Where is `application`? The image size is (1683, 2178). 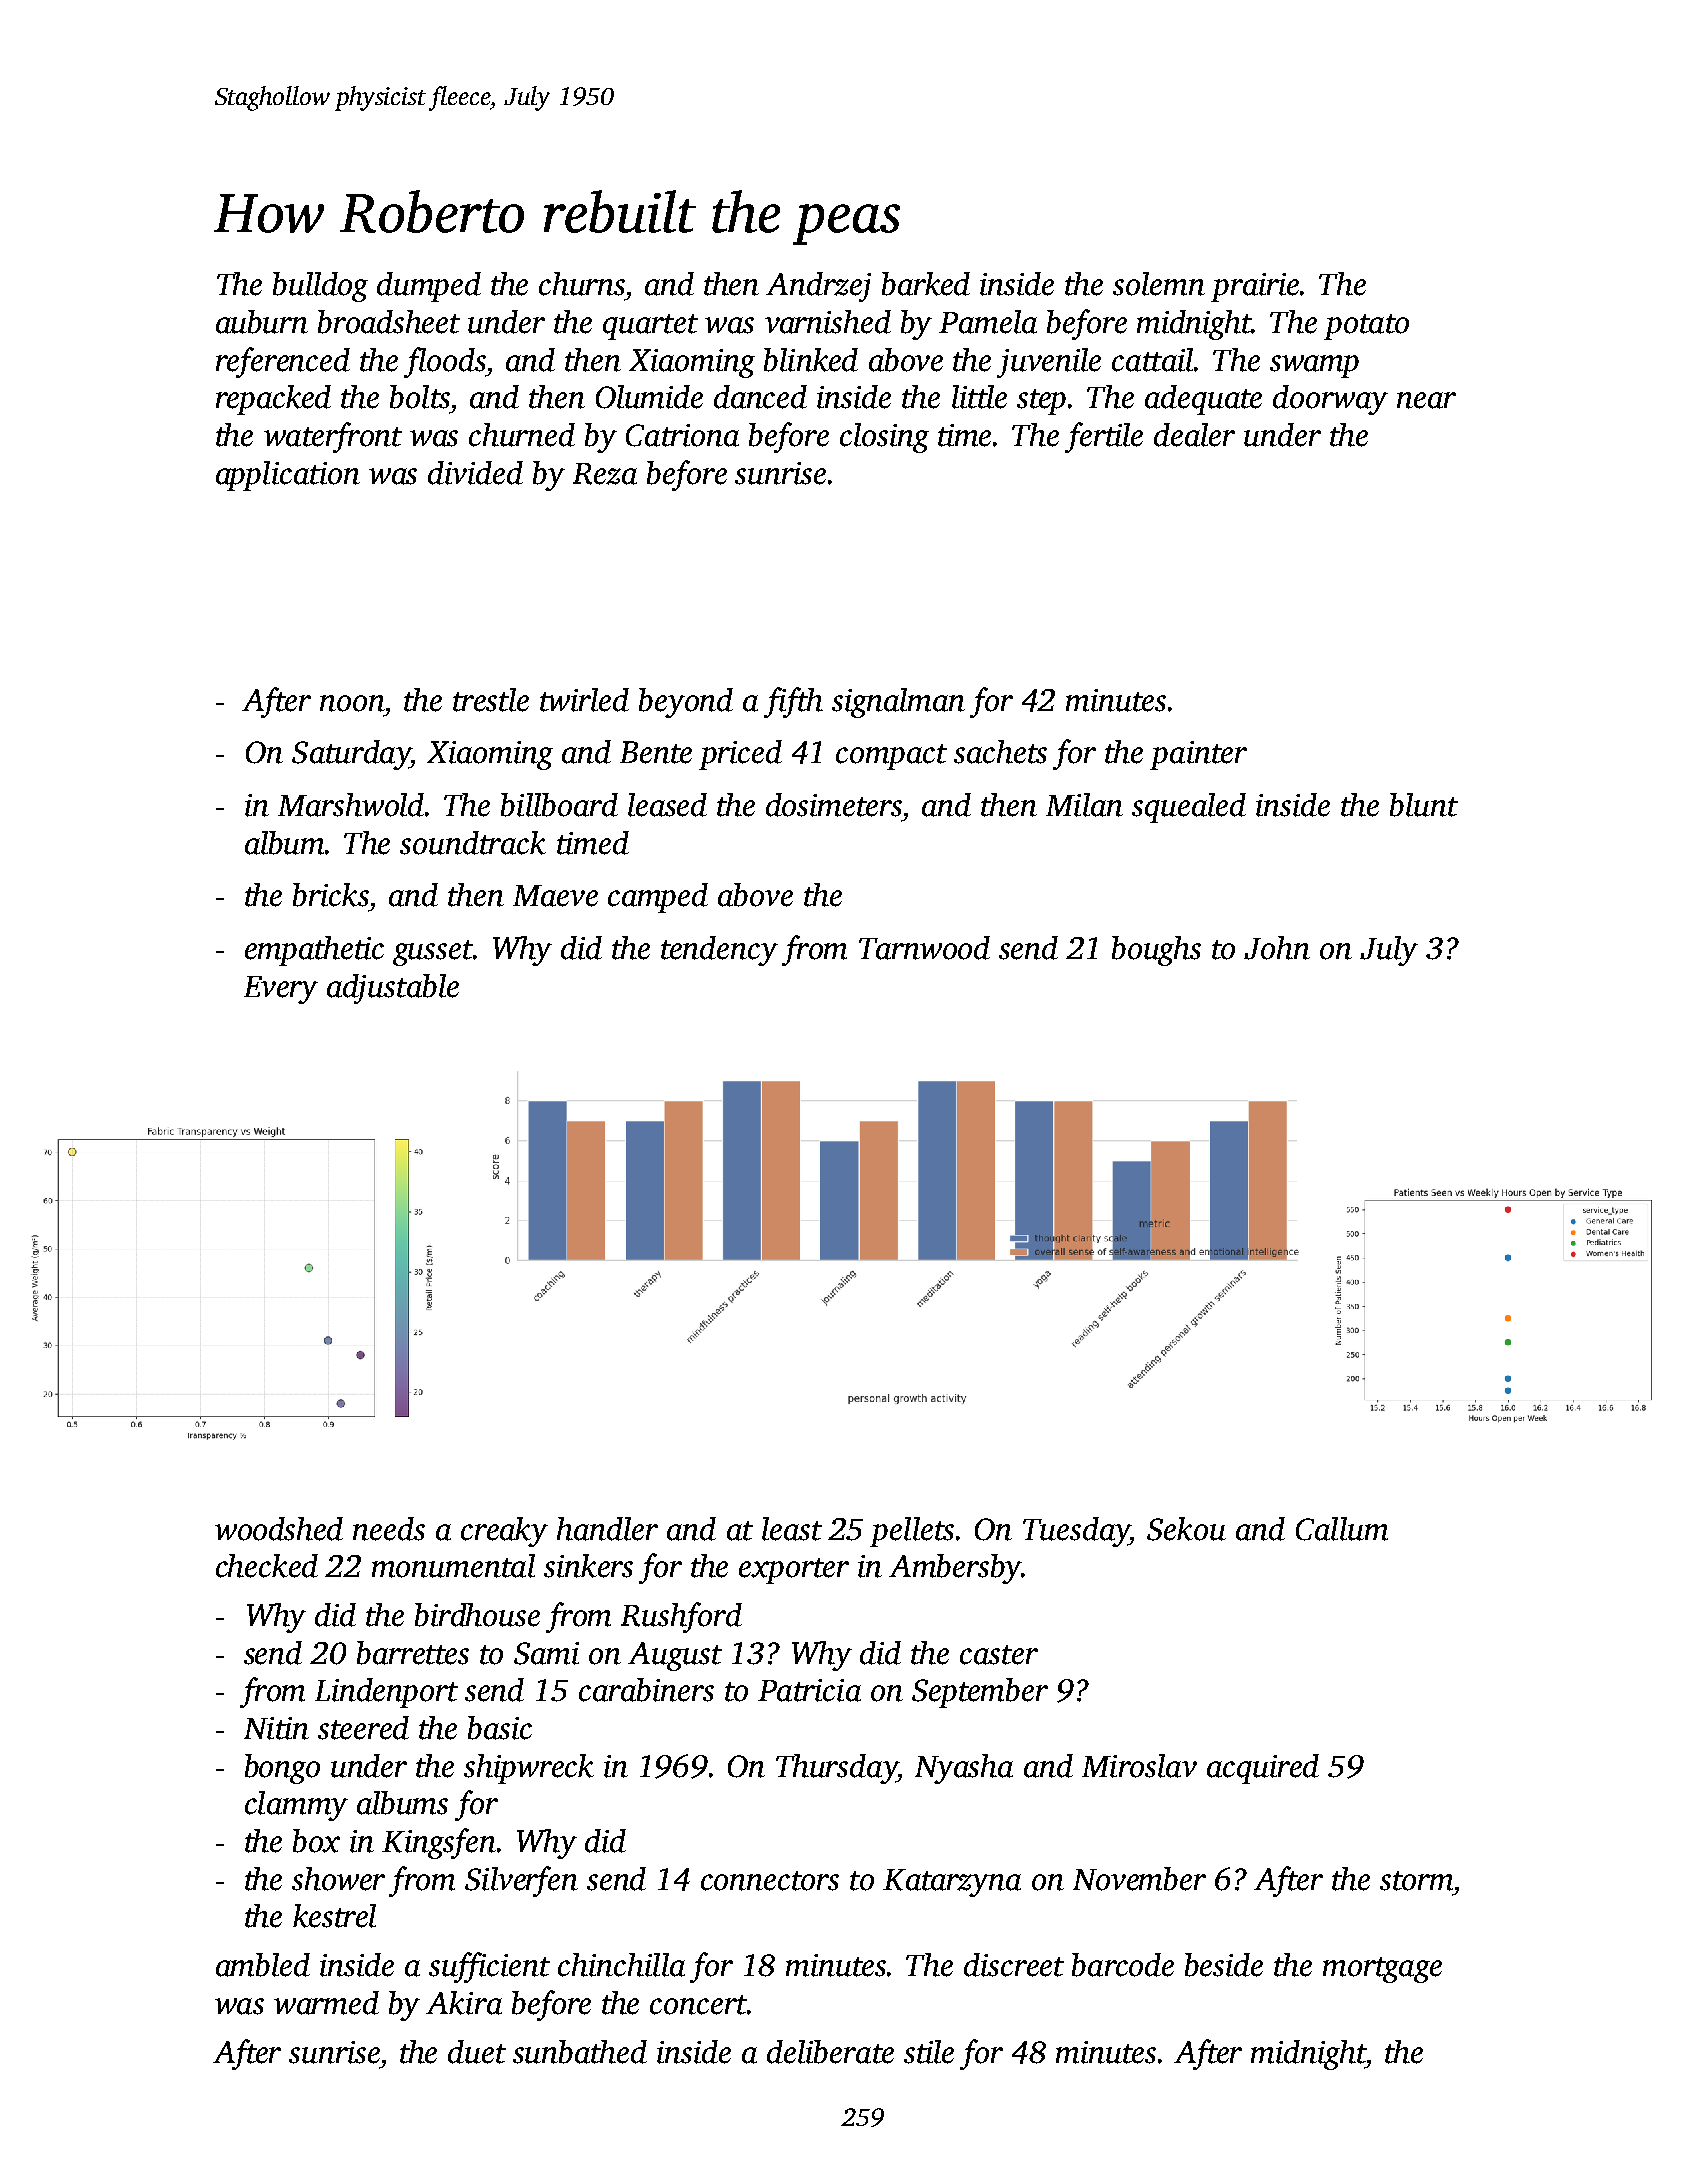
application is located at coordinates (288, 476).
